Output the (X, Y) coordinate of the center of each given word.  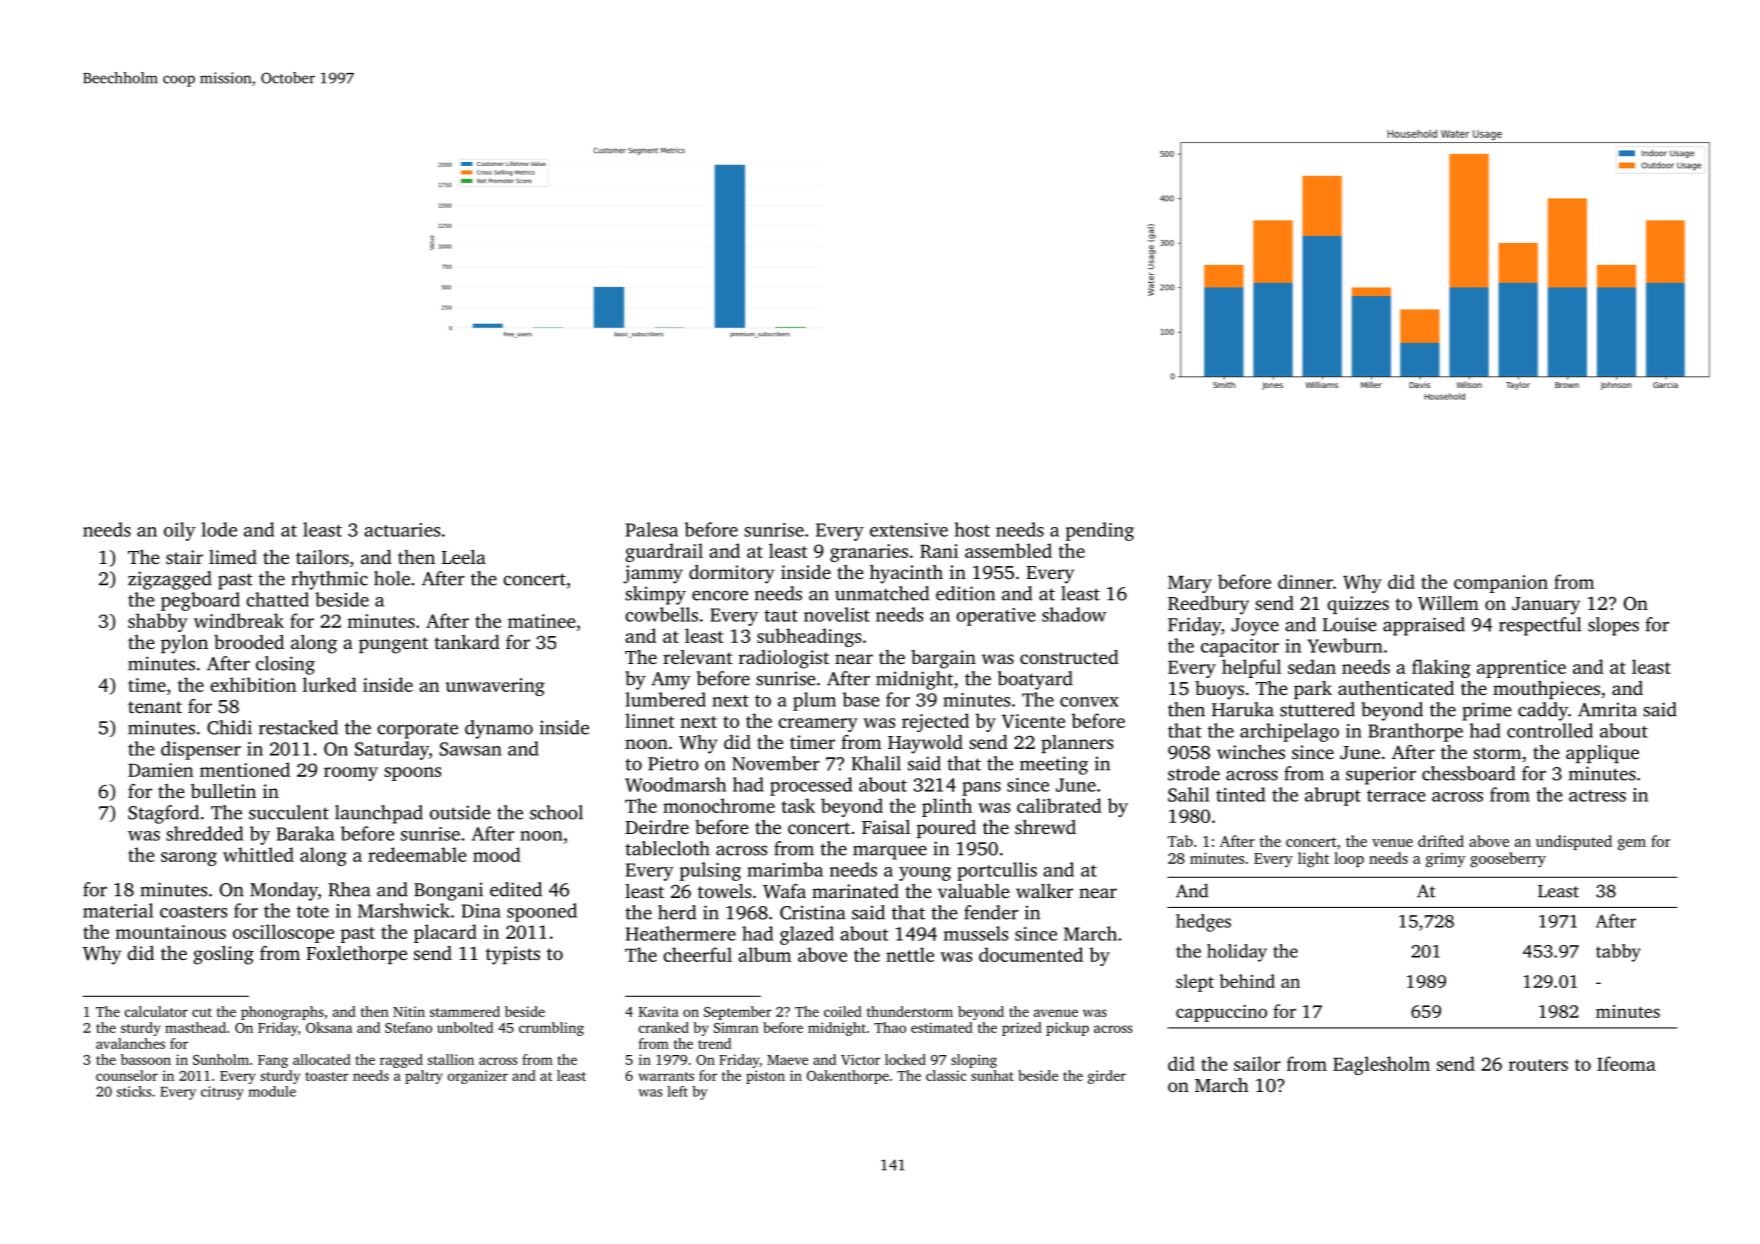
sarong (189, 859)
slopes (1613, 626)
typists (513, 955)
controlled (1550, 730)
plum (814, 701)
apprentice (1521, 669)
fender (991, 912)
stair (184, 557)
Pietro (673, 763)
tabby (1618, 953)
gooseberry (1508, 860)
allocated (322, 1059)
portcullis (997, 871)
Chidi (229, 727)
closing (285, 665)
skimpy (655, 595)
